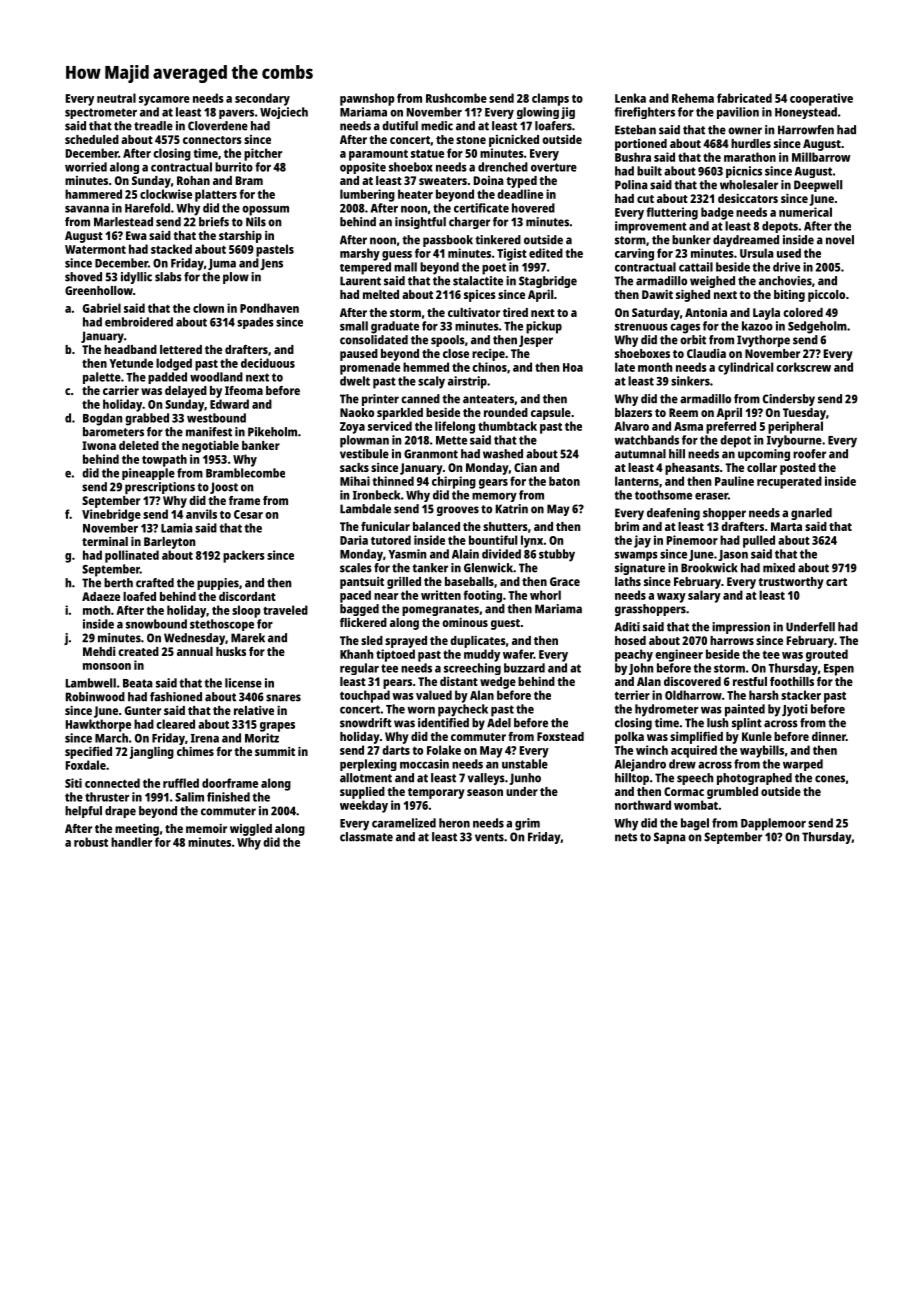 The height and width of the image is (1308, 924). I want to click on classmate, so click(366, 837).
